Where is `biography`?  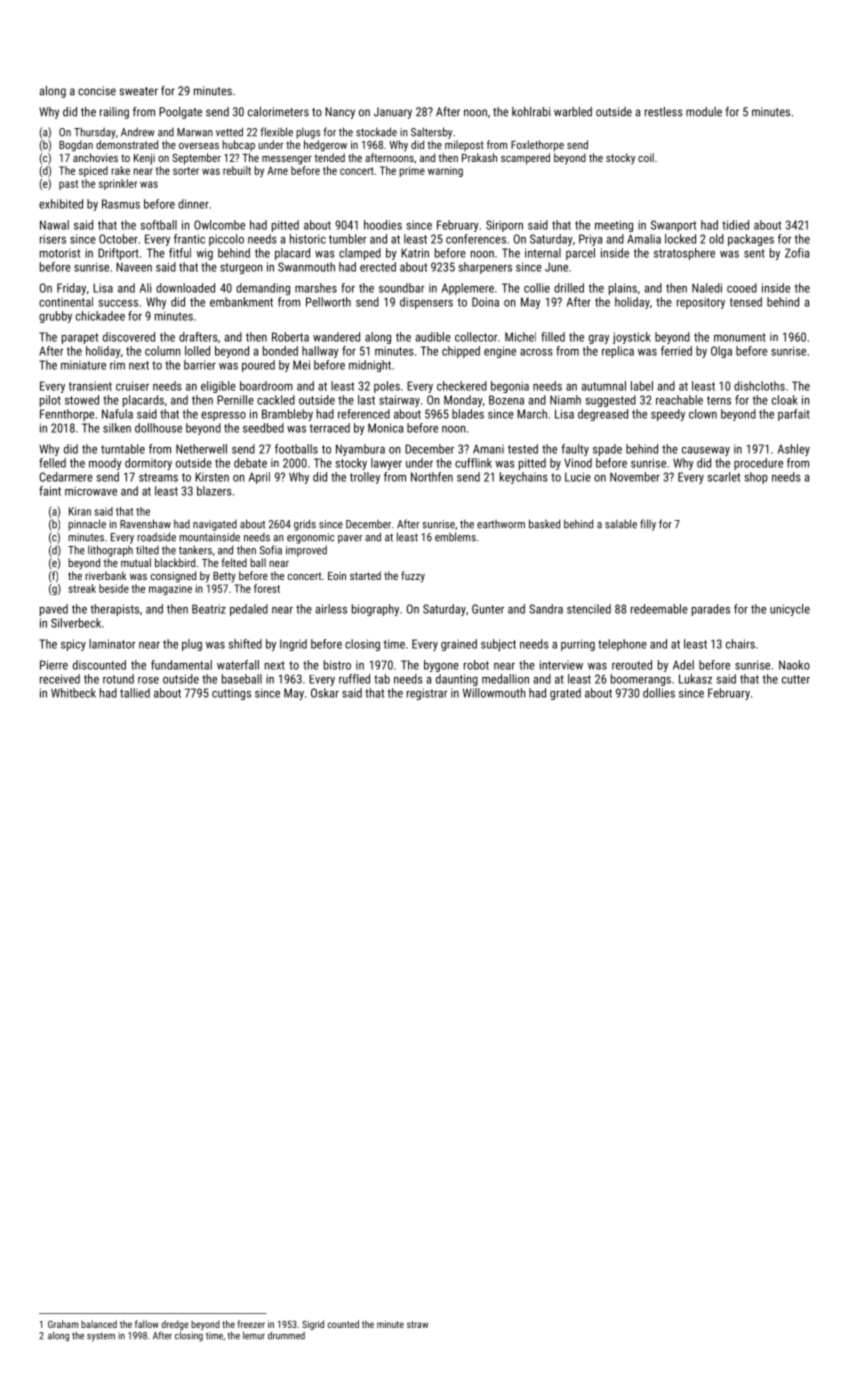
biography is located at coordinates (375, 610).
